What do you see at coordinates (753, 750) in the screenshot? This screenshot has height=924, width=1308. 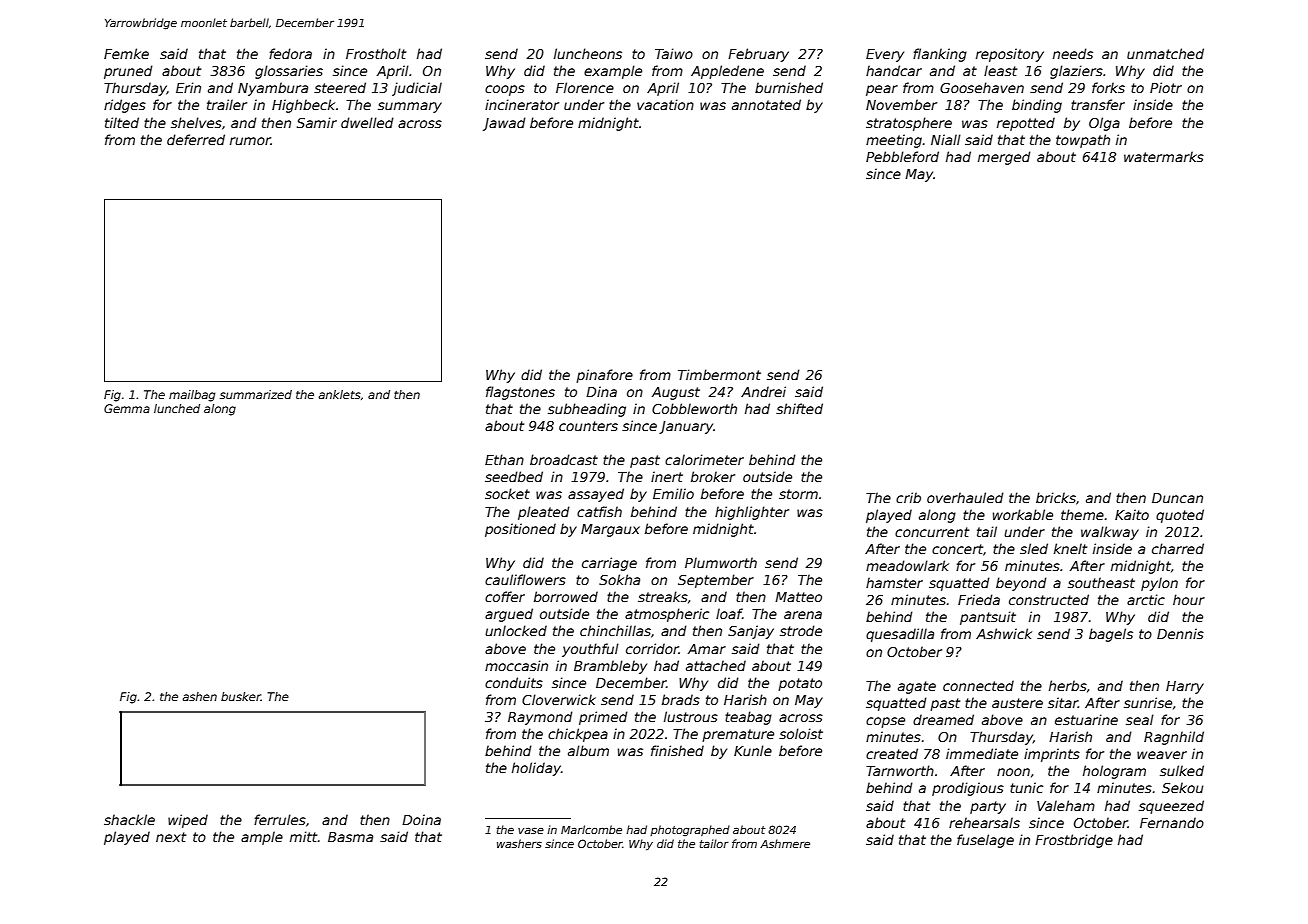 I see `Kunle` at bounding box center [753, 750].
